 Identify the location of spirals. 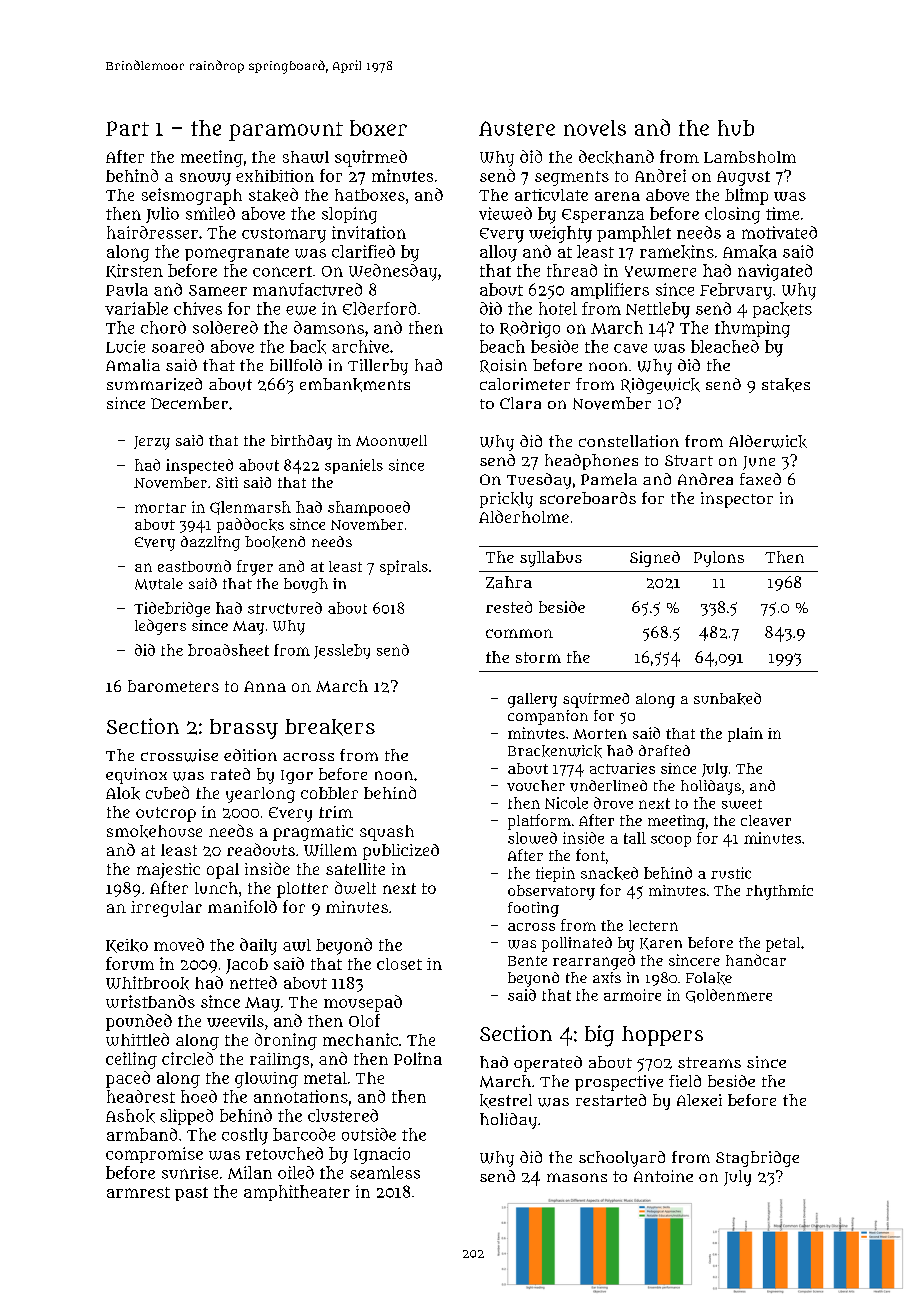
(404, 567).
